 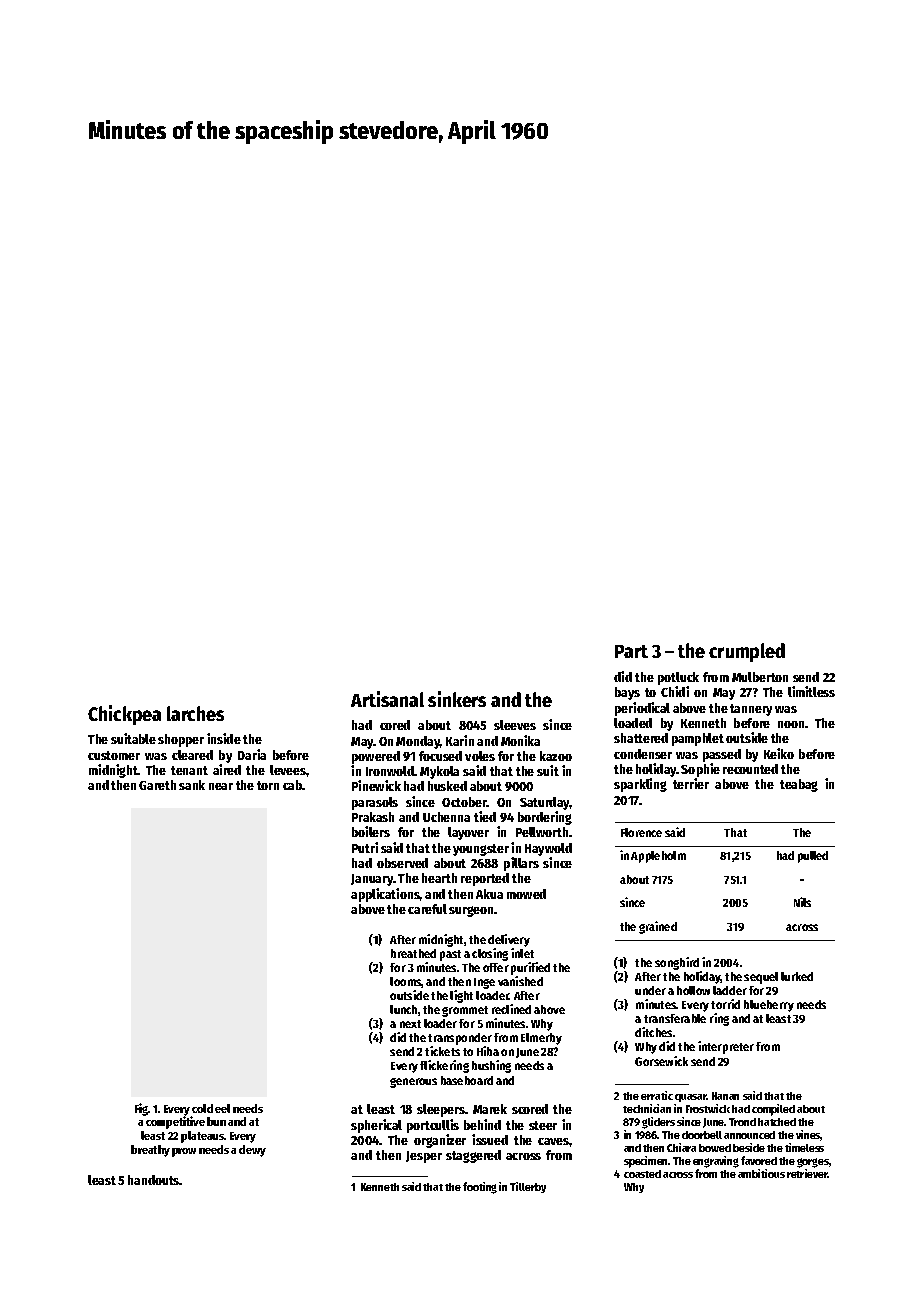 What do you see at coordinates (457, 699) in the screenshot?
I see `sinkers` at bounding box center [457, 699].
